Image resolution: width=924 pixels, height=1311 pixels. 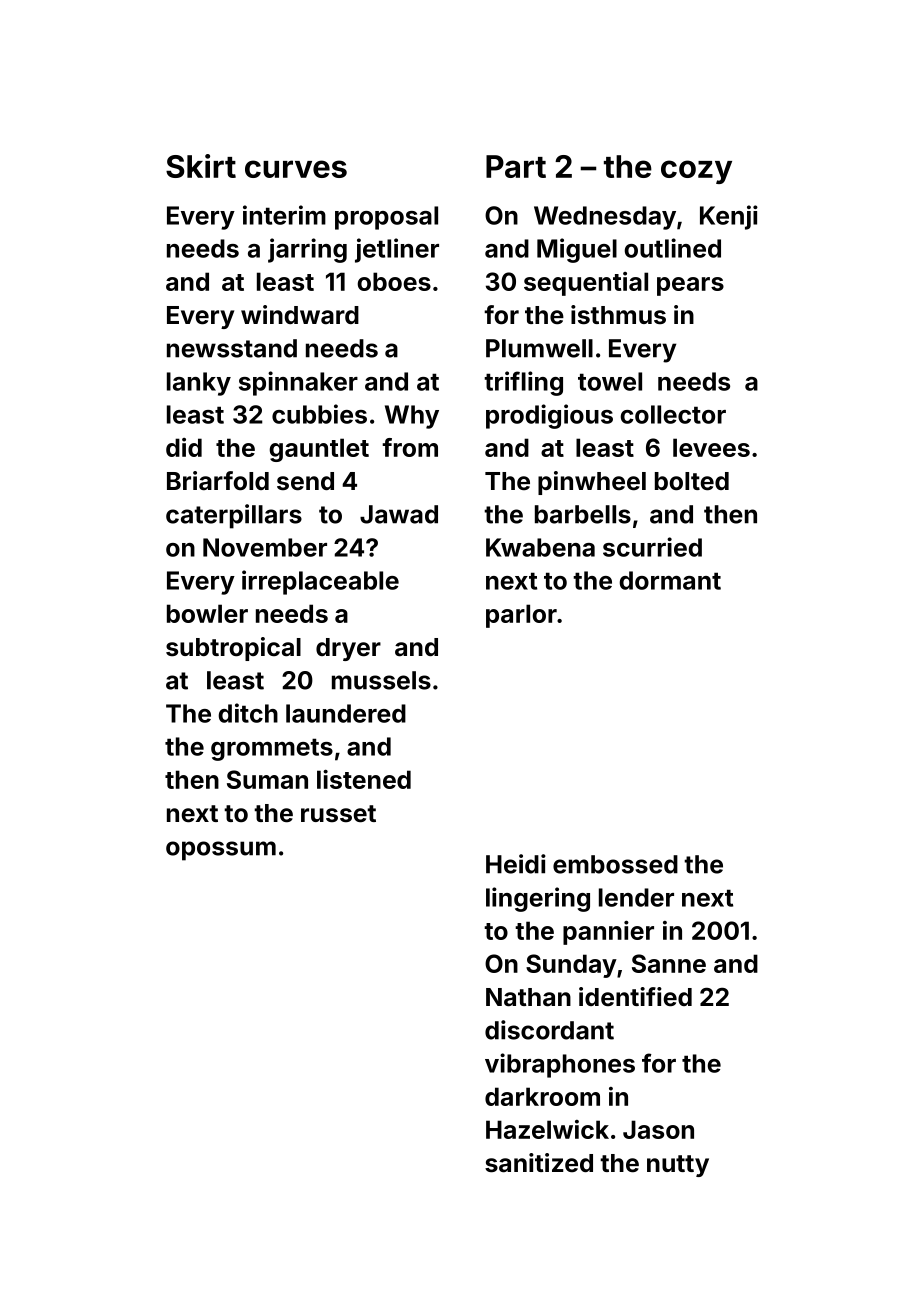 What do you see at coordinates (221, 851) in the image?
I see `opossum` at bounding box center [221, 851].
